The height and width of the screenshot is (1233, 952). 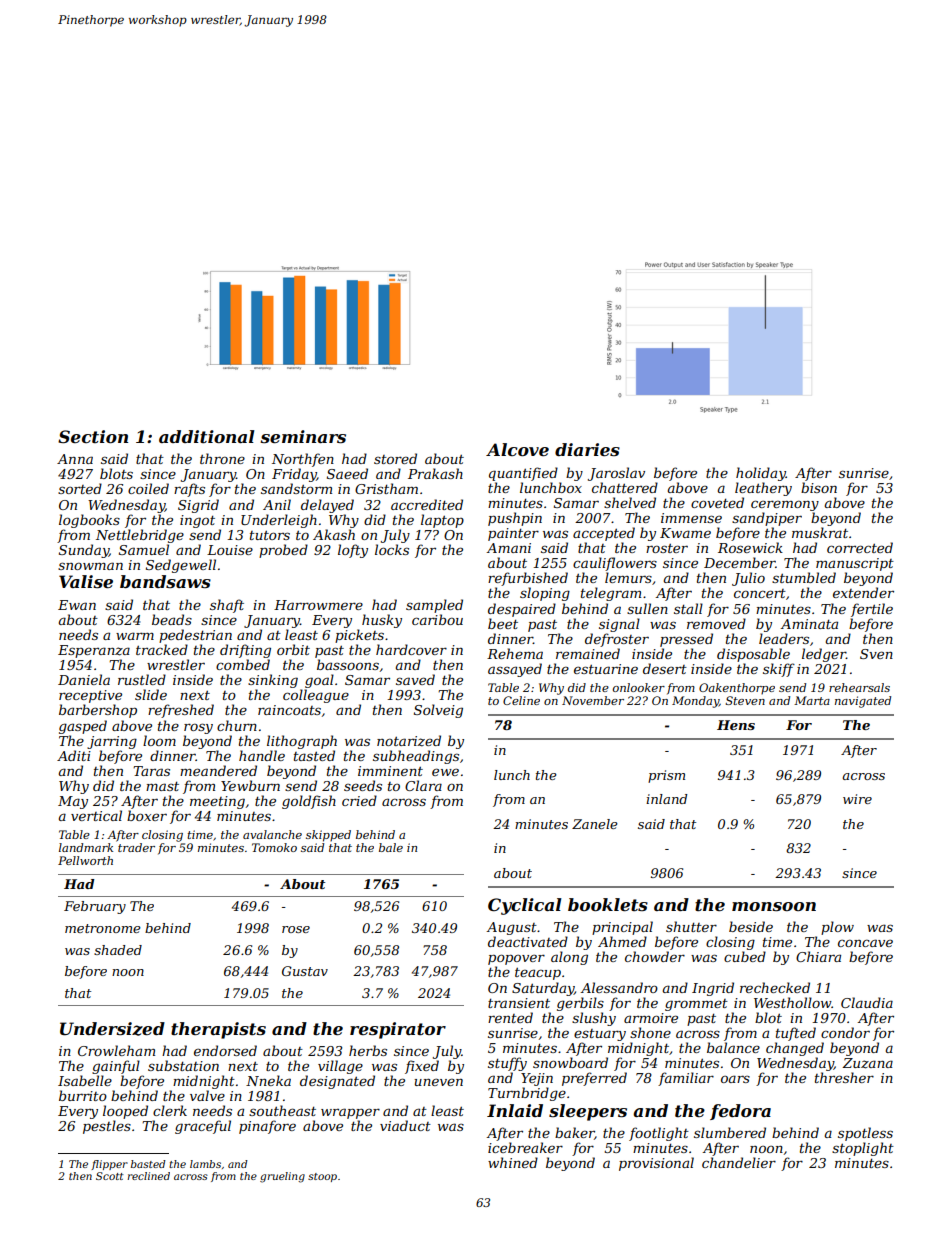 I want to click on Zanele, so click(x=595, y=824).
